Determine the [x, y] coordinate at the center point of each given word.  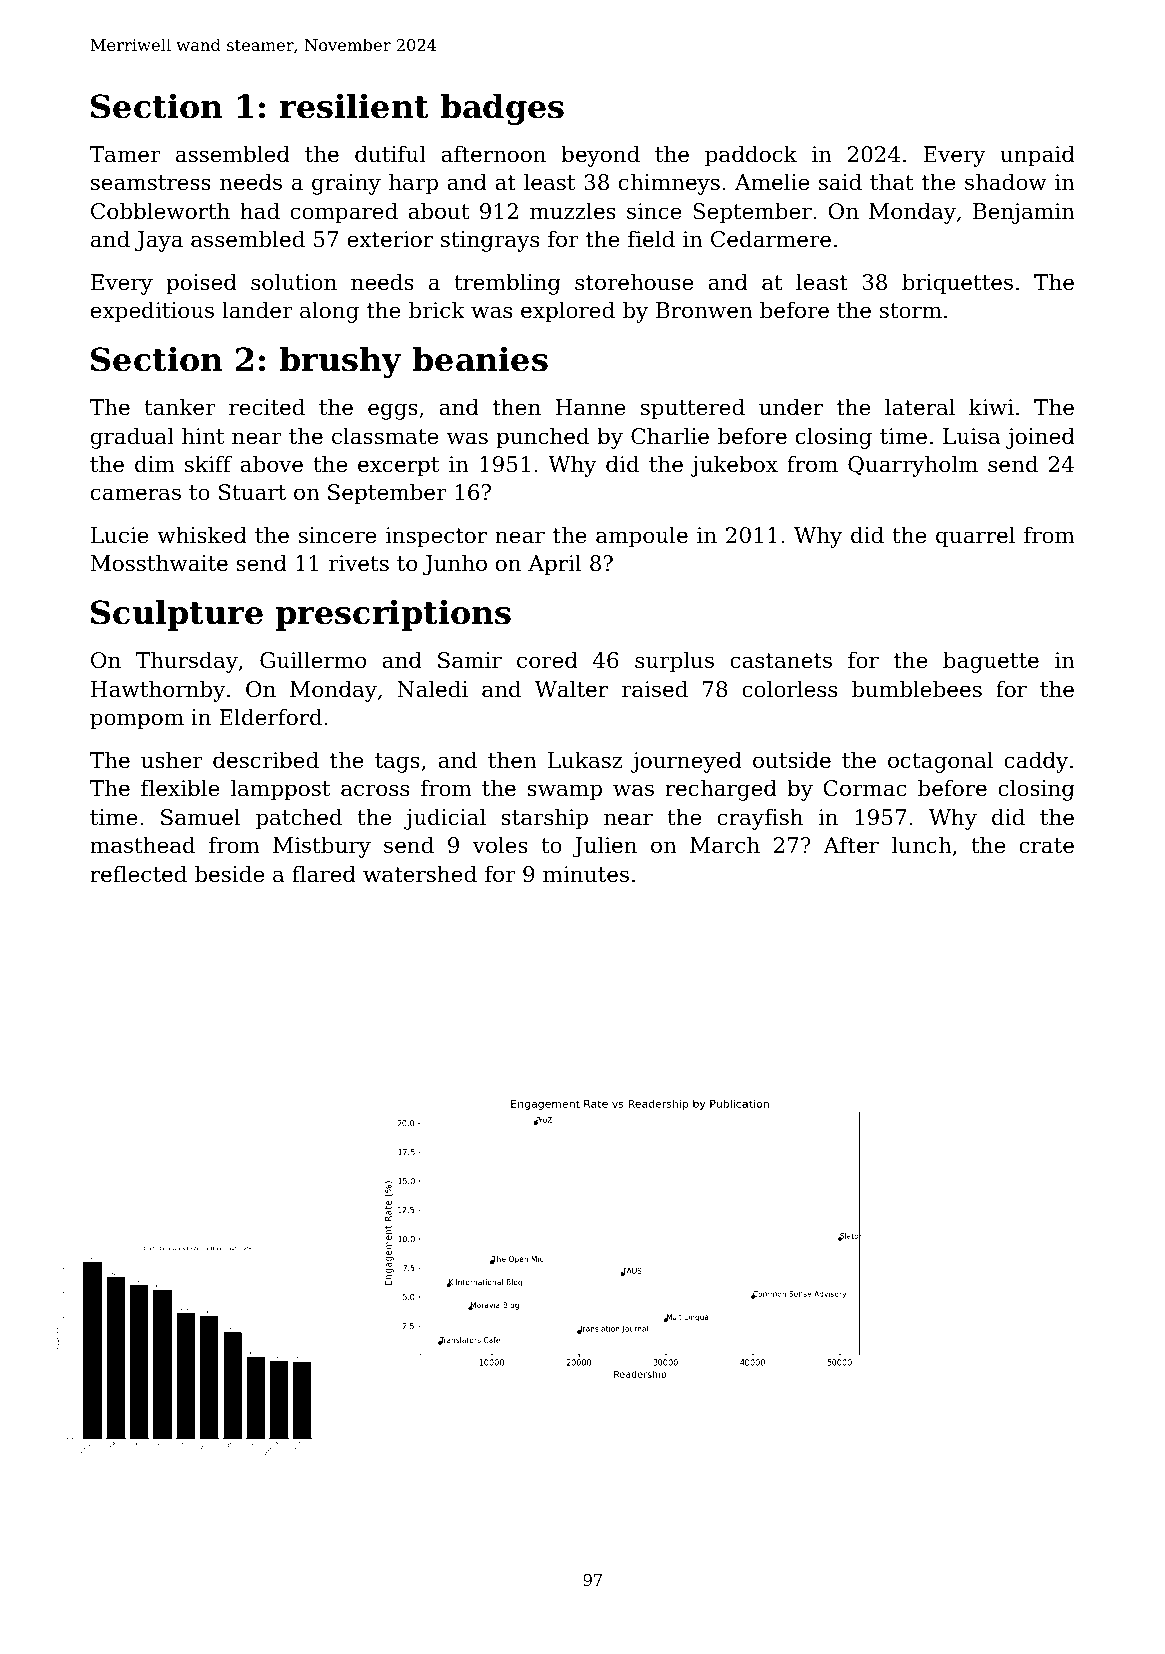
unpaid [1037, 156]
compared [344, 213]
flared [324, 874]
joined [1040, 438]
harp [413, 184]
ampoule [642, 537]
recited [267, 407]
